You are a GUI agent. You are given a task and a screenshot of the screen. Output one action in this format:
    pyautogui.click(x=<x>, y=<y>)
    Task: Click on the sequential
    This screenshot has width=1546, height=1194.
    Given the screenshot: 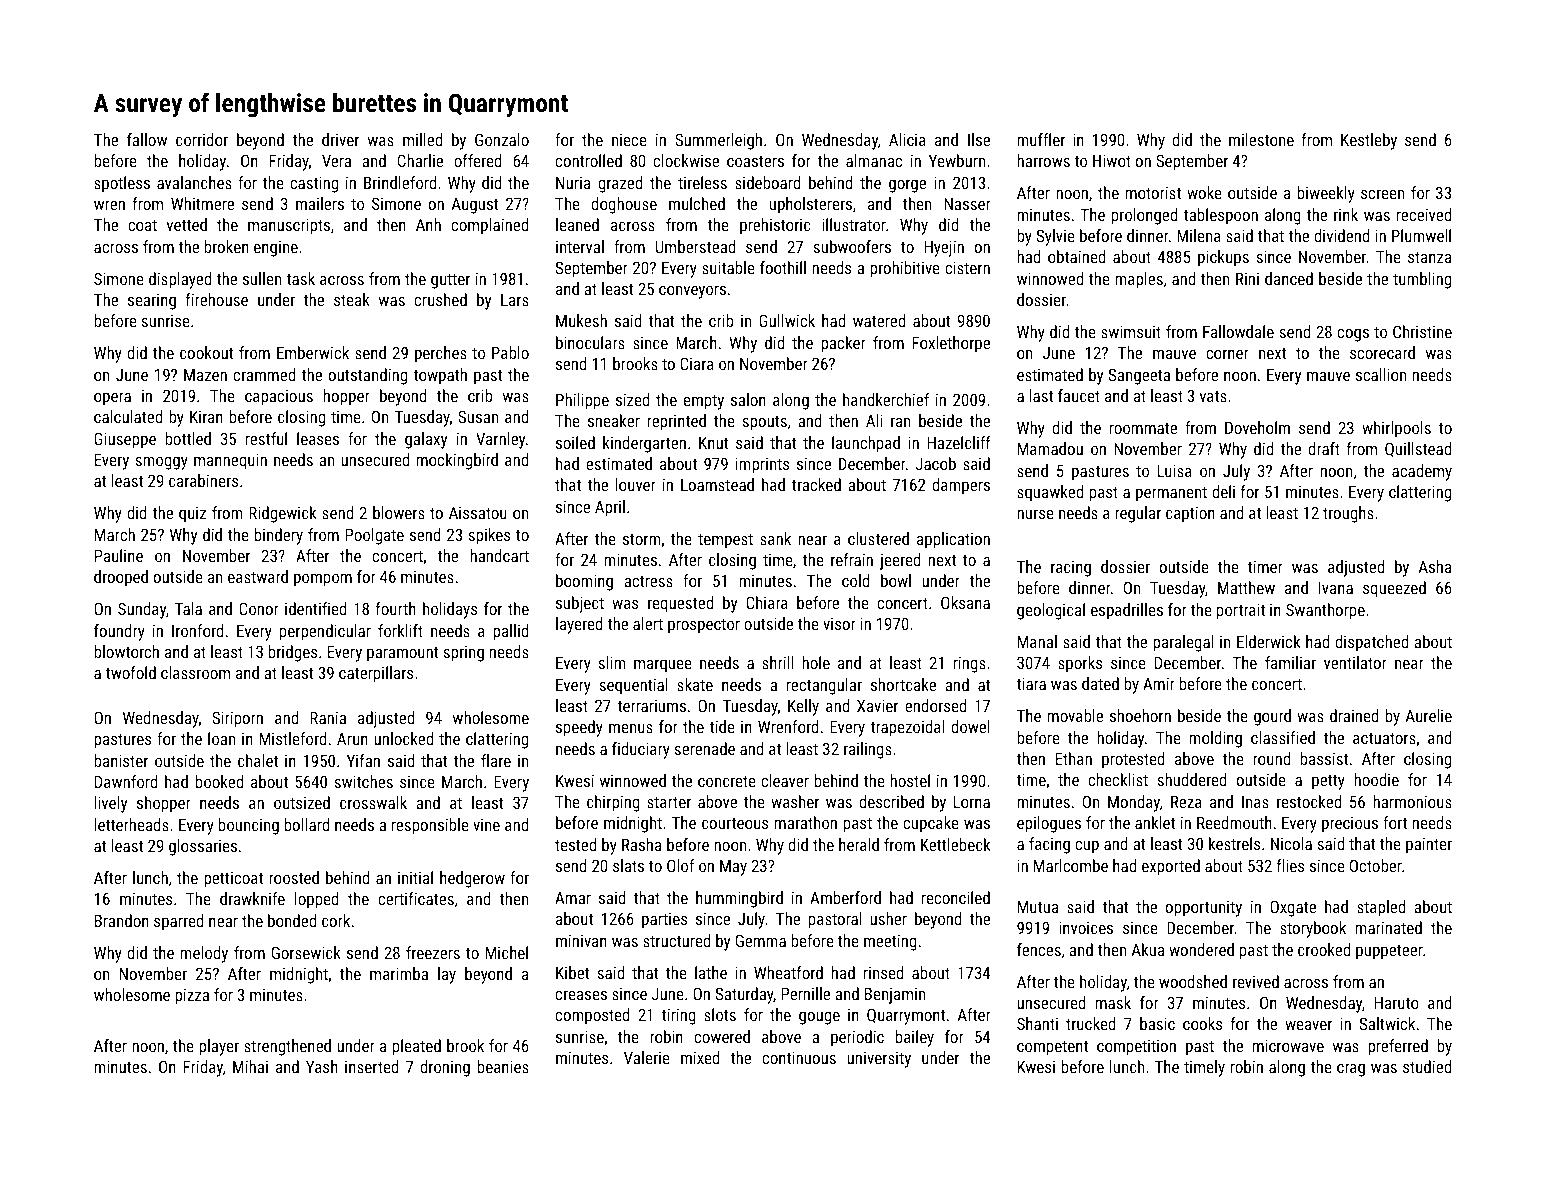 What is the action you would take?
    pyautogui.click(x=633, y=686)
